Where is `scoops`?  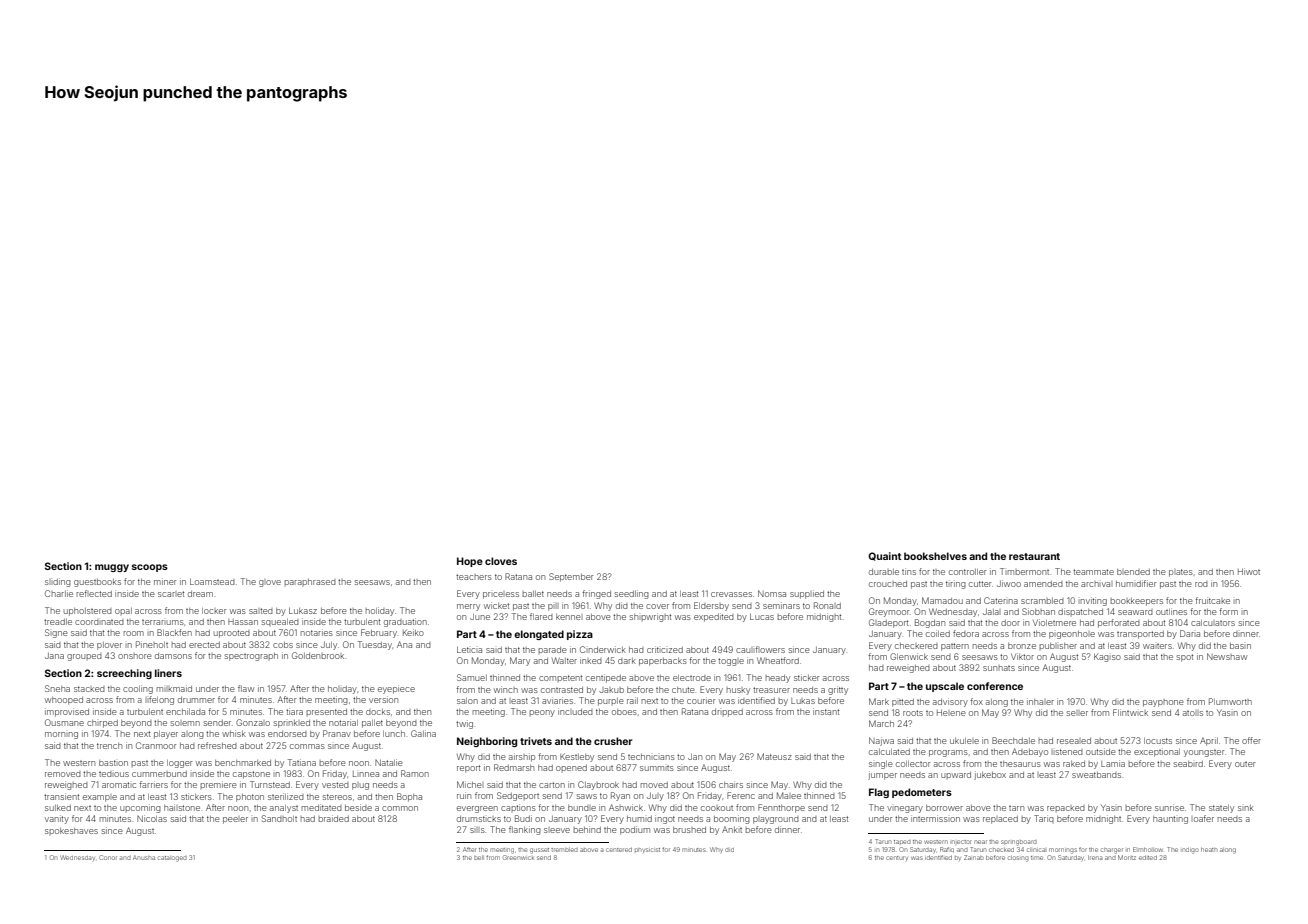
scoops is located at coordinates (150, 568).
